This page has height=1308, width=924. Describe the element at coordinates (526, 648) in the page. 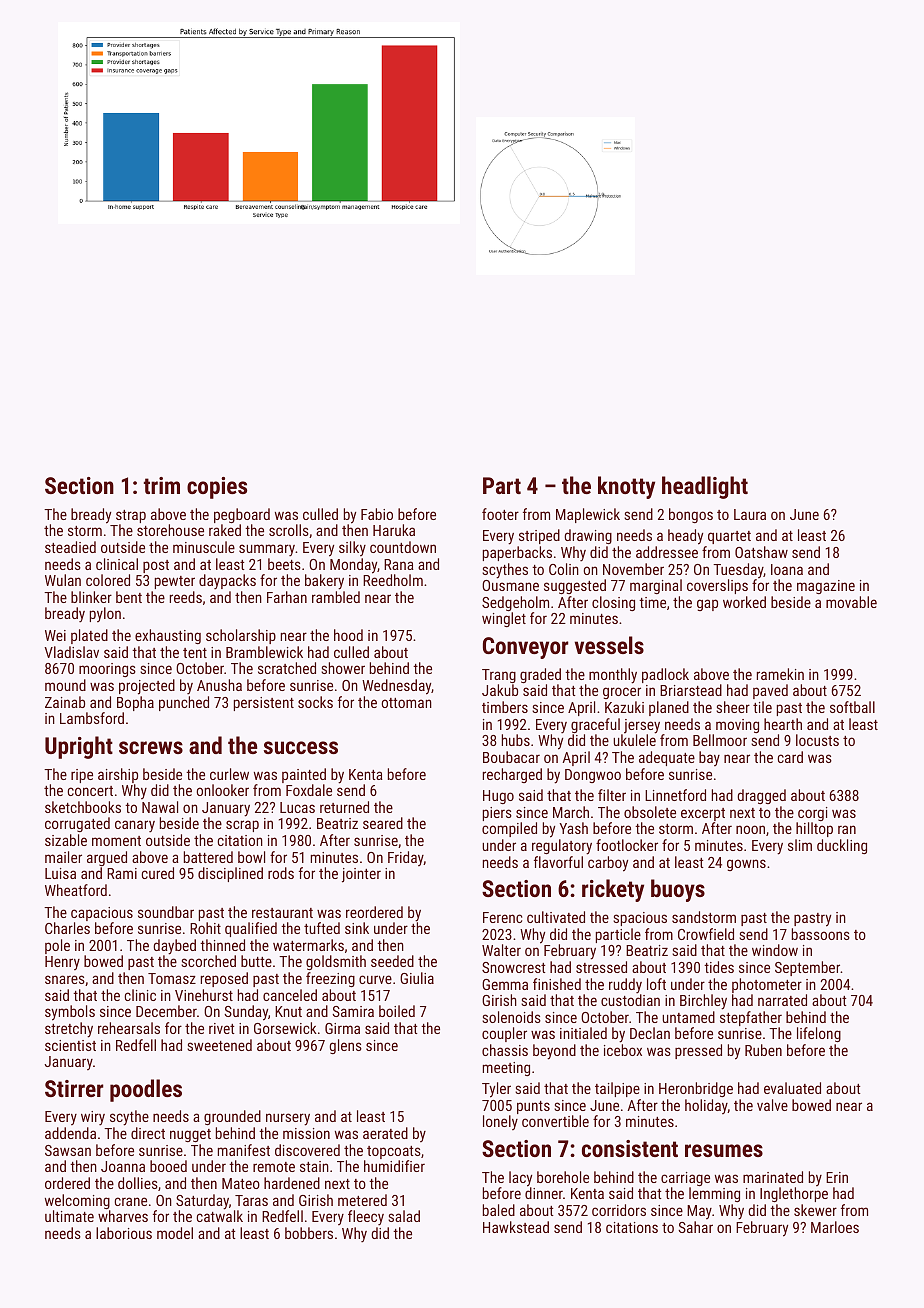

I see `Conveyor` at that location.
